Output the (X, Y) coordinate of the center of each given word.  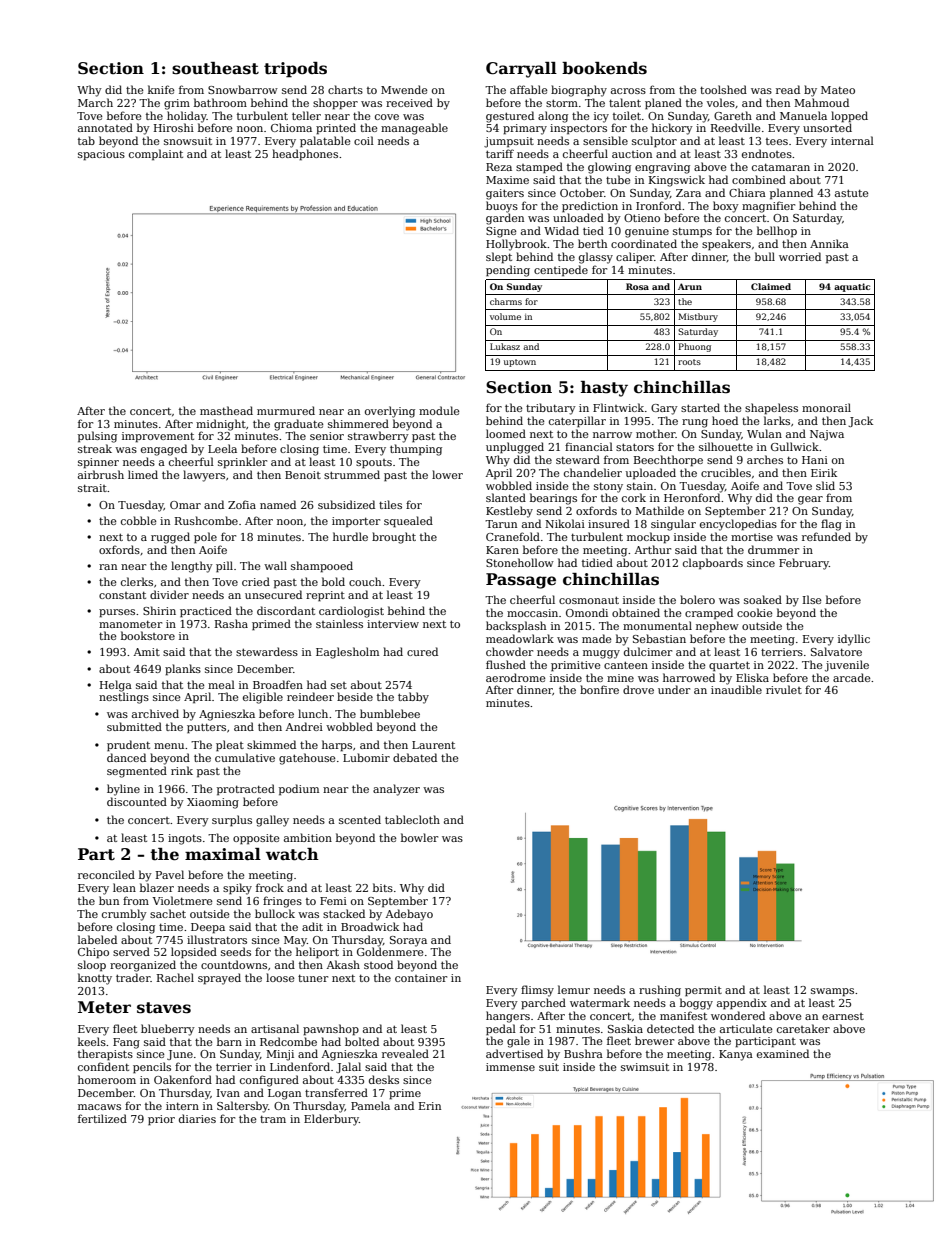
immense (510, 1067)
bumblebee (390, 713)
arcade (852, 677)
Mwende (404, 89)
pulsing (97, 437)
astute (852, 193)
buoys (502, 207)
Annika (829, 243)
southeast (215, 68)
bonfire (599, 689)
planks (183, 670)
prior (161, 1120)
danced (126, 757)
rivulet (784, 689)
